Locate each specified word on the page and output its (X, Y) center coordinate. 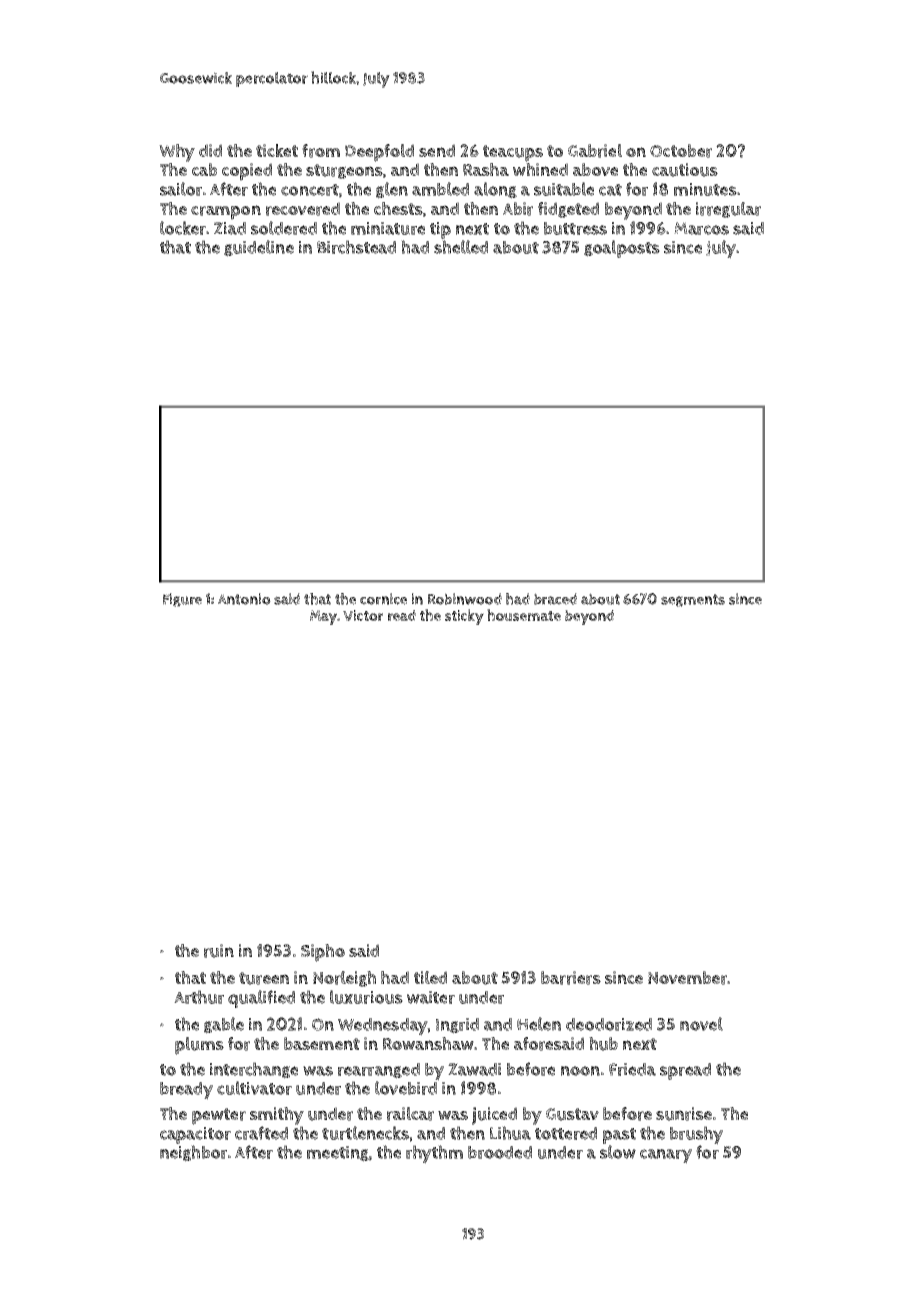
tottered (566, 1133)
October (681, 151)
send (437, 150)
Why (177, 153)
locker (183, 228)
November (687, 978)
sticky (464, 617)
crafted (261, 1133)
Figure (182, 600)
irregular (728, 210)
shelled (461, 247)
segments (693, 600)
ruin (219, 951)
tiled (430, 977)
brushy (696, 1135)
